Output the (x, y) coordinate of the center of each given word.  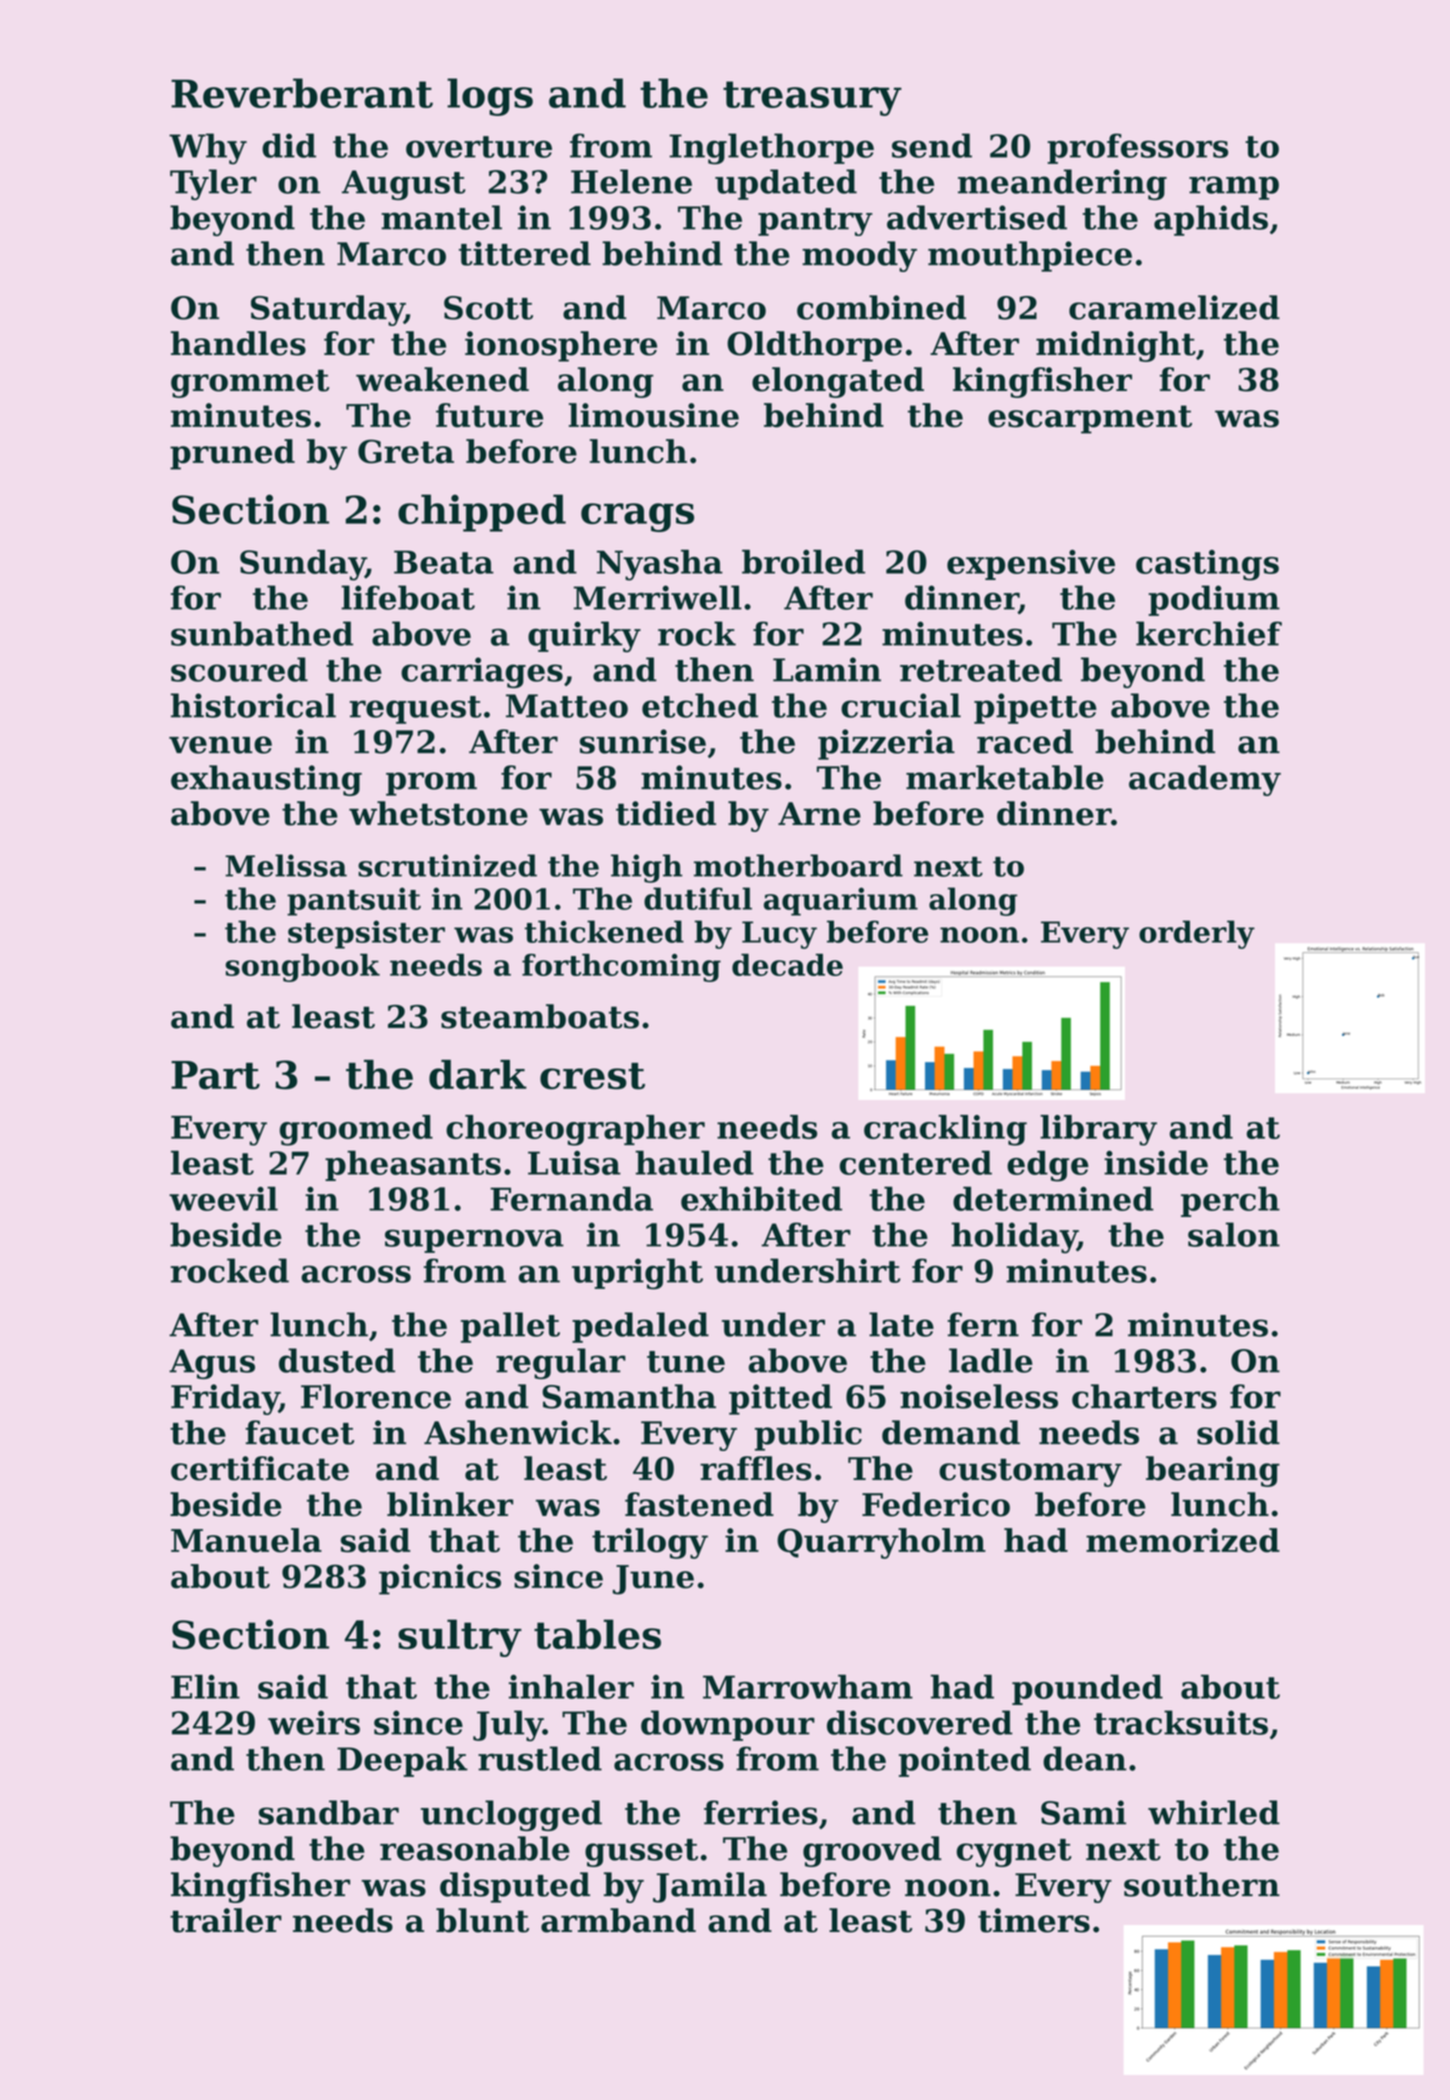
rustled (540, 1758)
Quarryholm (881, 1543)
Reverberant (302, 93)
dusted (337, 1360)
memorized (1183, 1540)
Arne (819, 814)
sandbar (329, 1812)
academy (1205, 780)
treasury (812, 98)
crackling (945, 1130)
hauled (694, 1162)
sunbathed (262, 633)
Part (215, 1075)
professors (1137, 148)
